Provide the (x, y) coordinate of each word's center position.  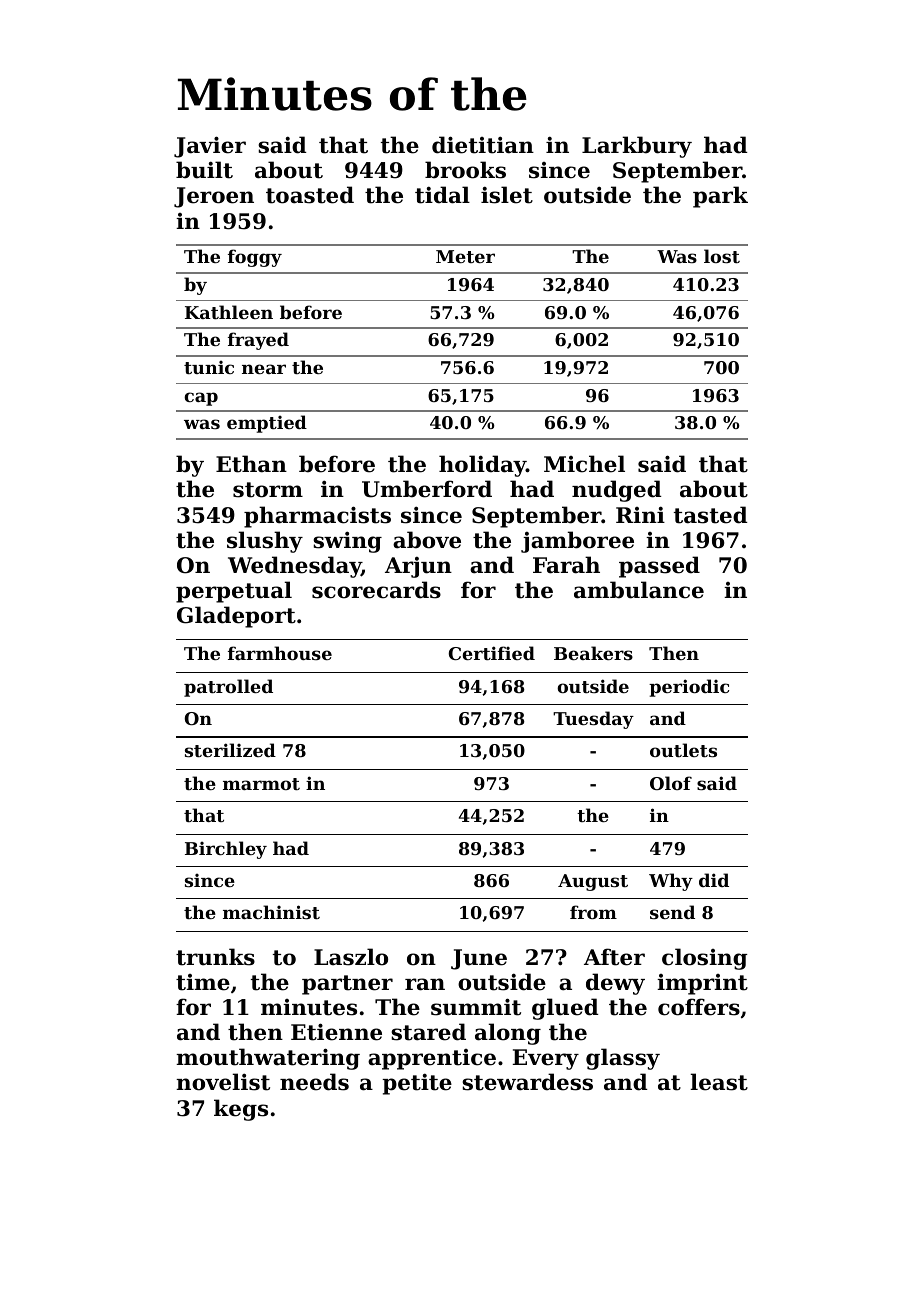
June (479, 959)
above (427, 540)
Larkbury (637, 147)
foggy (255, 258)
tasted (711, 515)
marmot (261, 784)
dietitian (483, 145)
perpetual (234, 592)
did (714, 880)
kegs (241, 1110)
